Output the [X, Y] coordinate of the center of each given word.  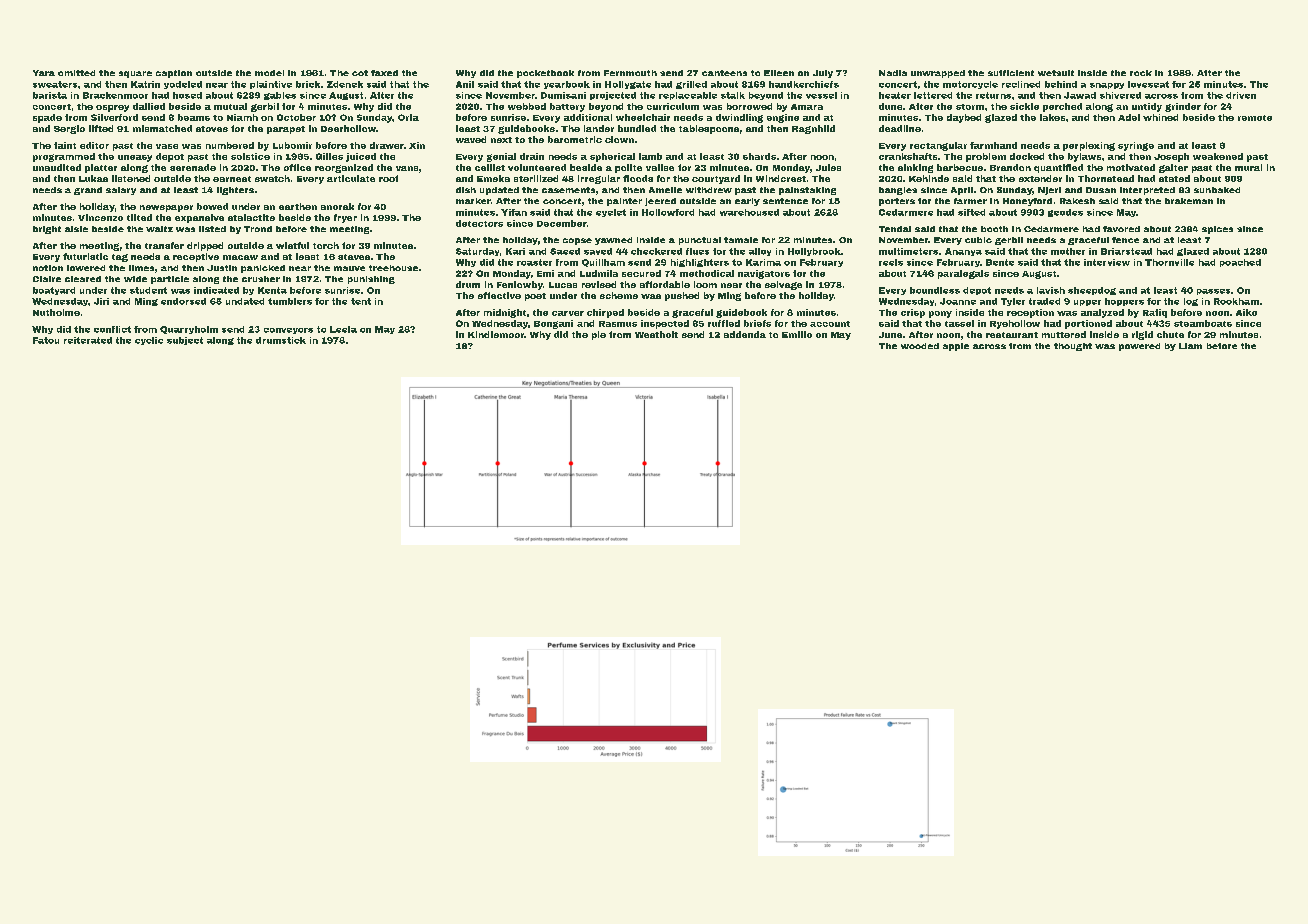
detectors [479, 223]
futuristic [85, 256]
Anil [465, 84]
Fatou [46, 340]
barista [50, 95]
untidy [1147, 107]
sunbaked [1217, 190]
